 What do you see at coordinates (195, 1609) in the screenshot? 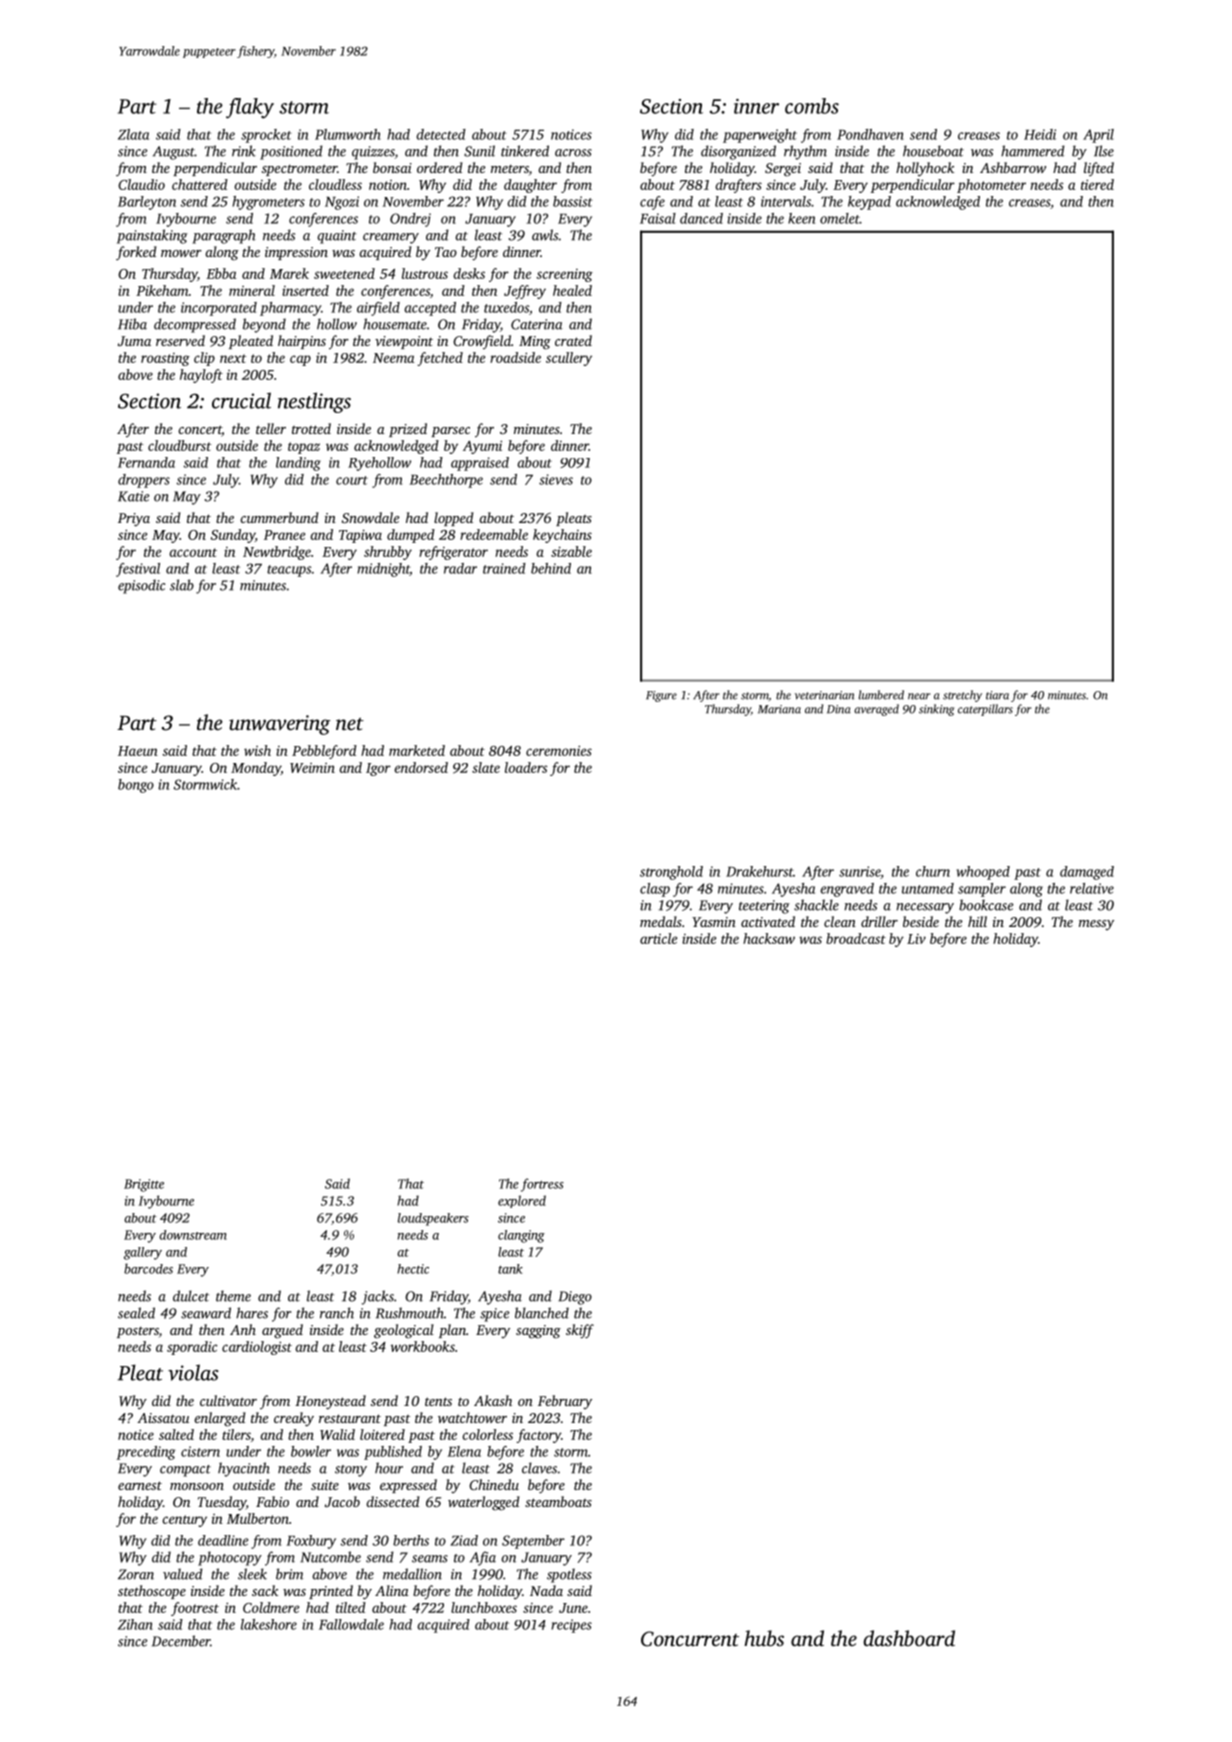
I see `footrest` at bounding box center [195, 1609].
